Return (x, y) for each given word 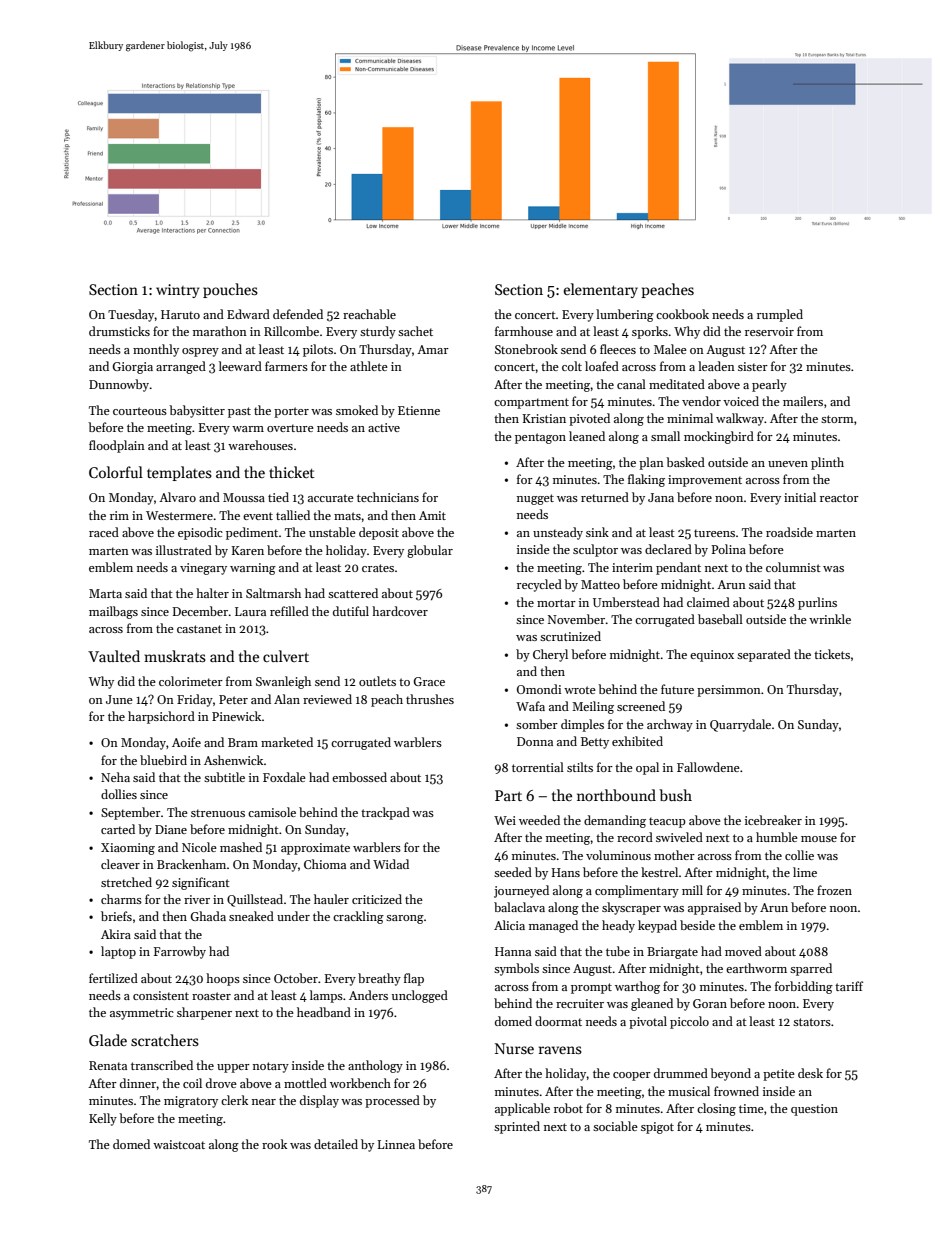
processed (392, 1101)
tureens (714, 533)
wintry (177, 291)
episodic (200, 533)
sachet (415, 331)
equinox (712, 656)
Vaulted (114, 656)
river (197, 899)
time (751, 1108)
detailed (336, 1144)
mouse (819, 839)
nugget (535, 499)
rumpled (780, 315)
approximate (315, 849)
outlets (377, 681)
